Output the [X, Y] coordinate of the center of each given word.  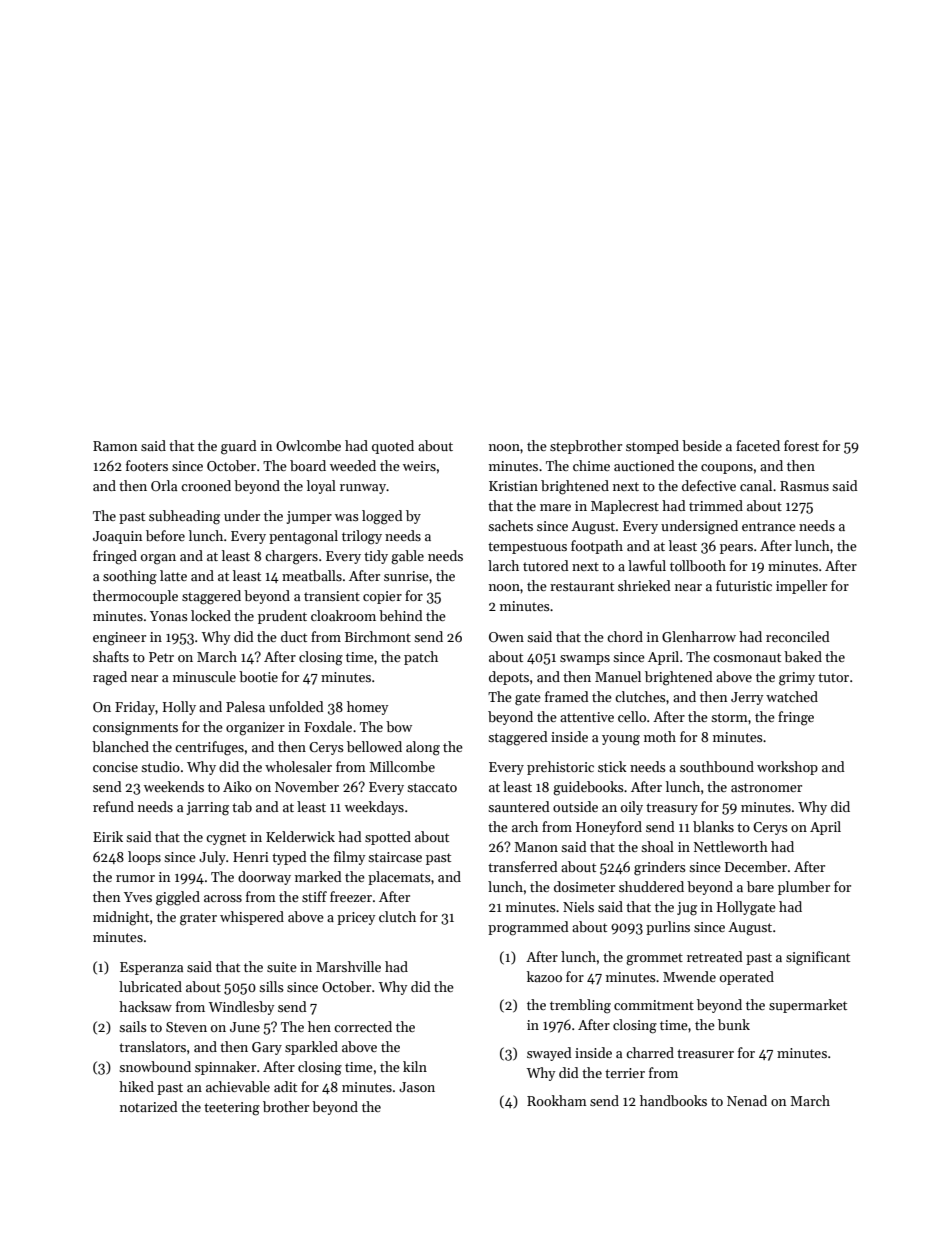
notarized [149, 1106]
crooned [206, 485]
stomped [652, 447]
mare [555, 507]
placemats [399, 878]
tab [242, 806]
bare [760, 886]
